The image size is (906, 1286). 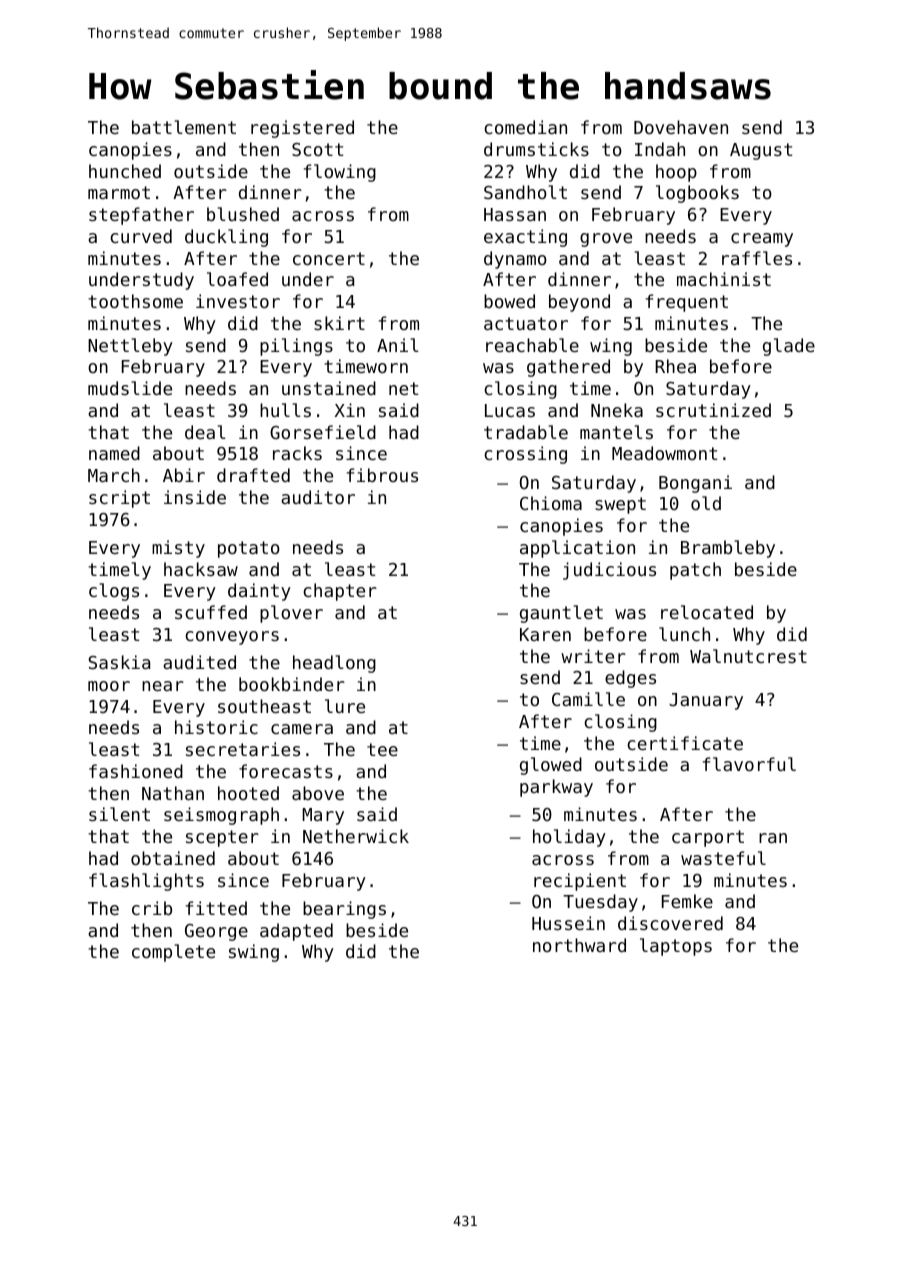 I want to click on chapter, so click(x=340, y=592).
